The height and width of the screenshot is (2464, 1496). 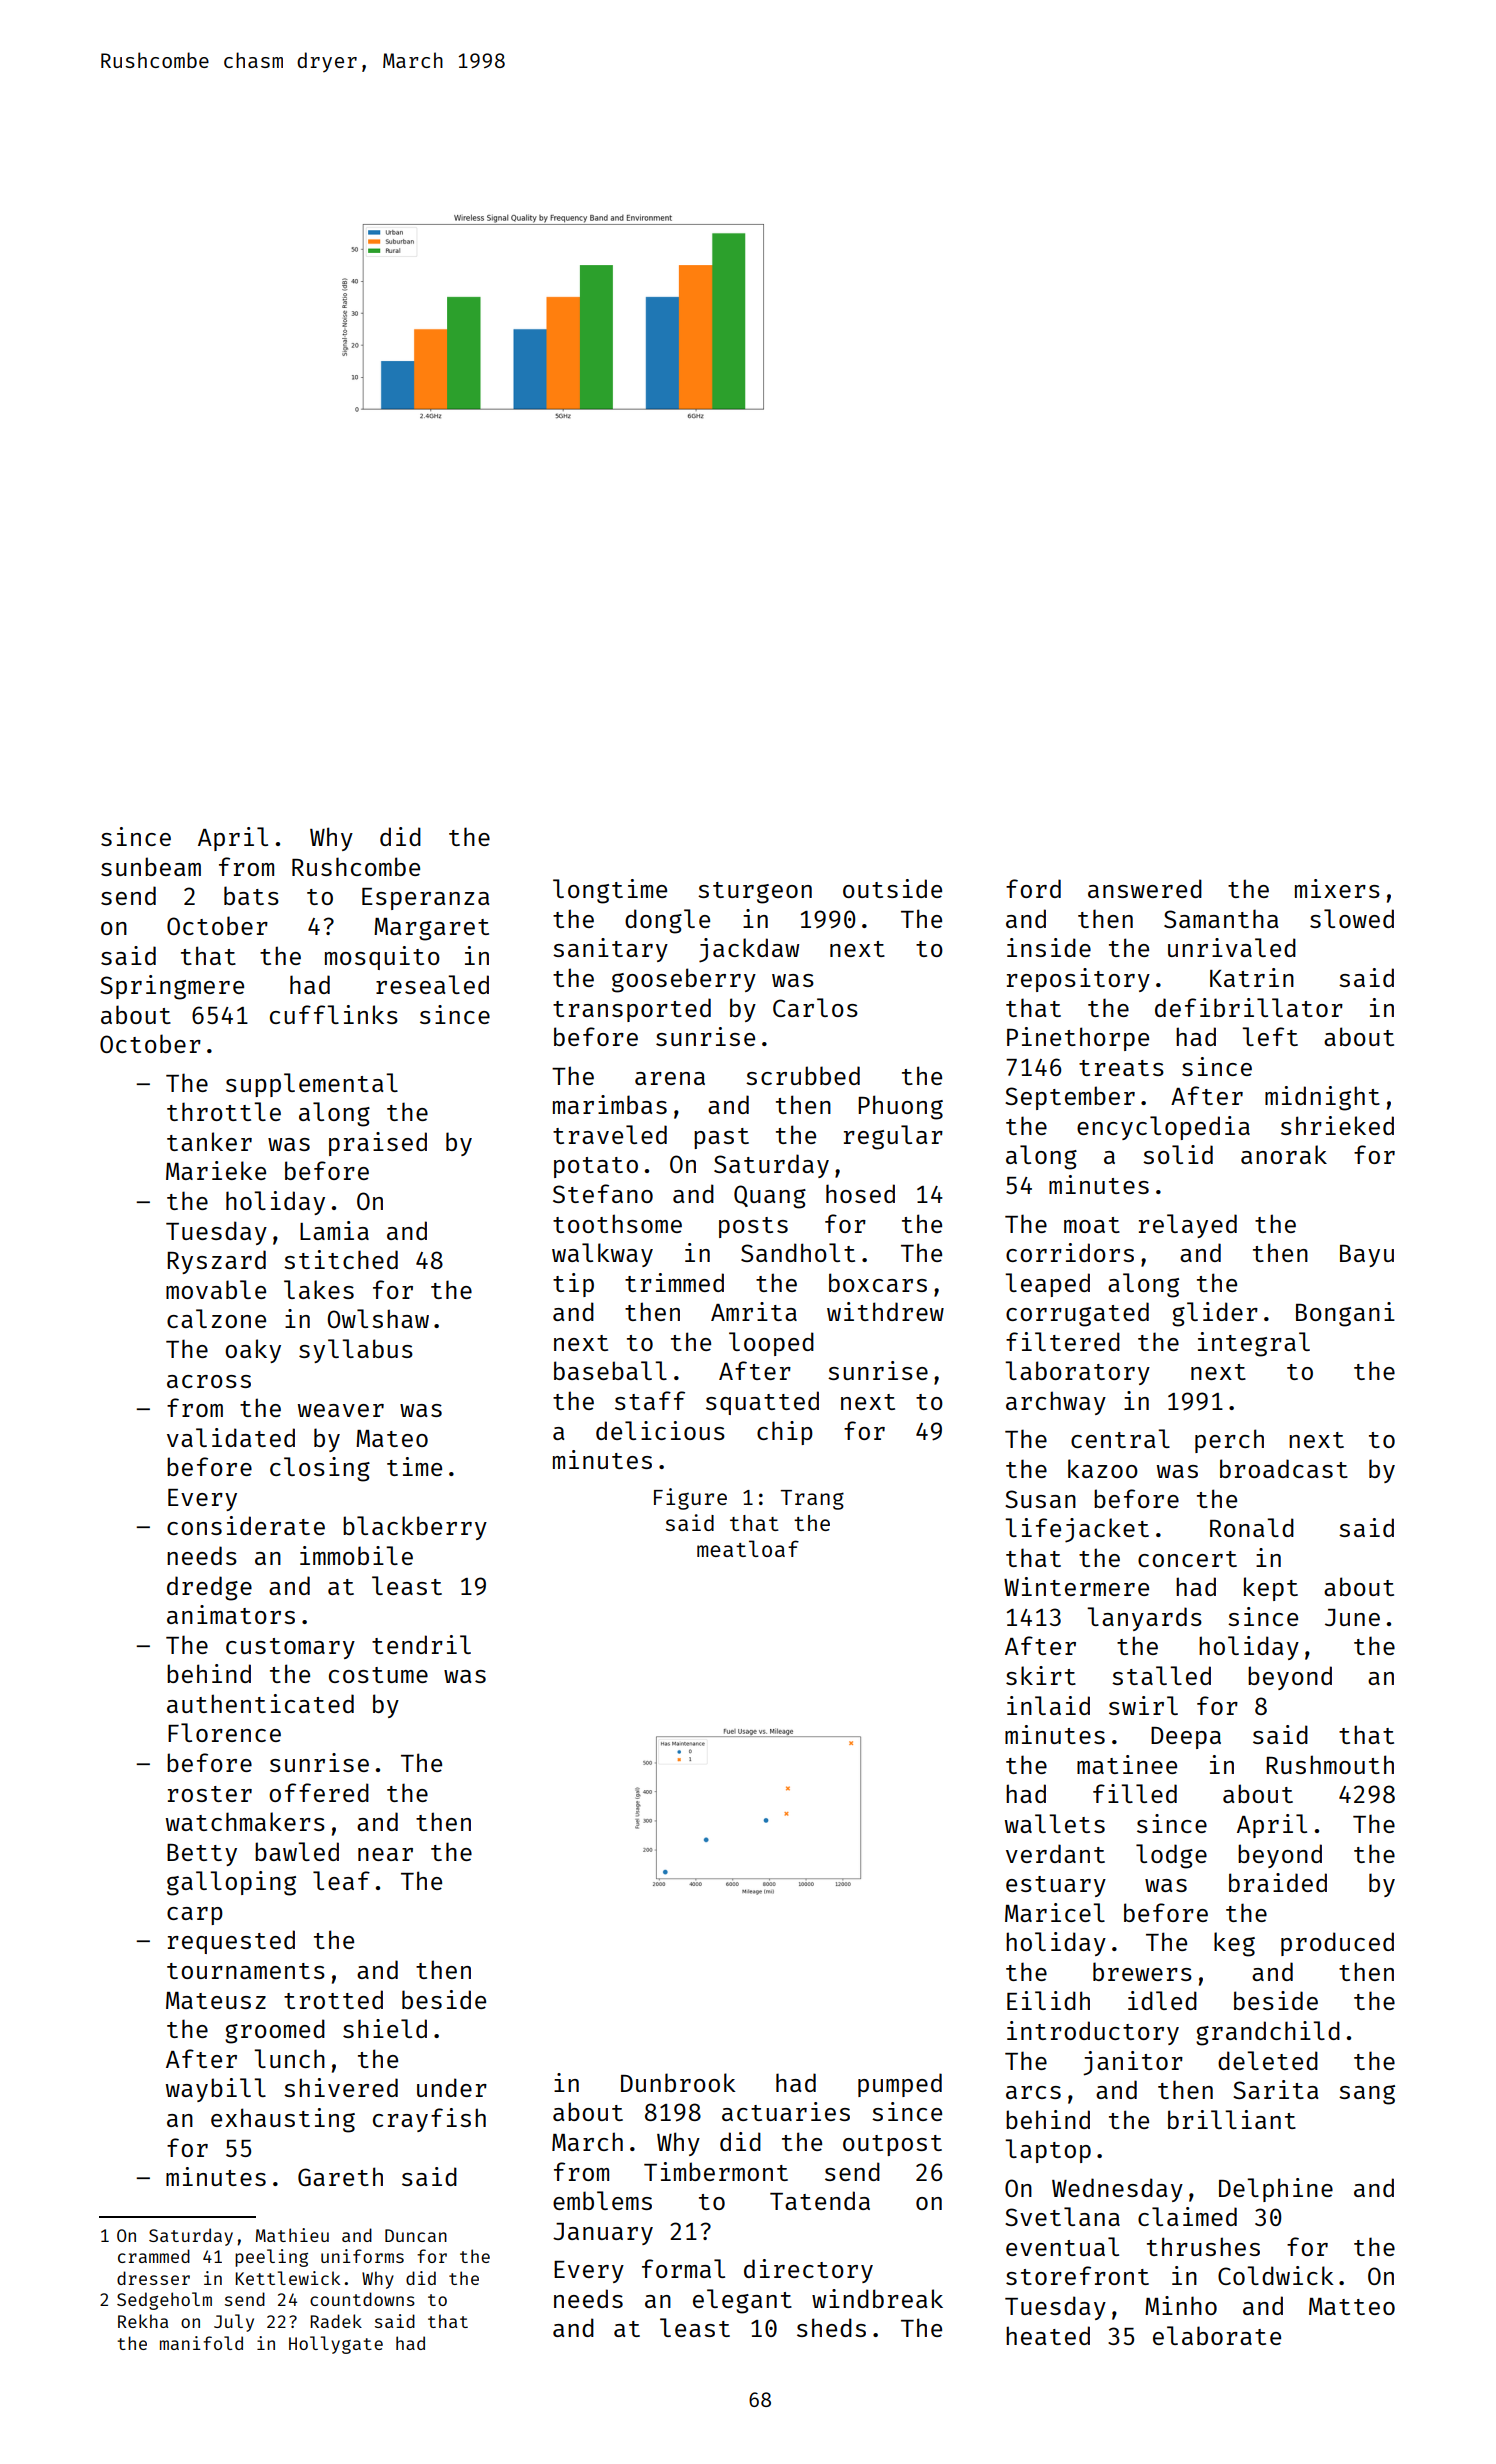 I want to click on carp, so click(x=195, y=1916).
